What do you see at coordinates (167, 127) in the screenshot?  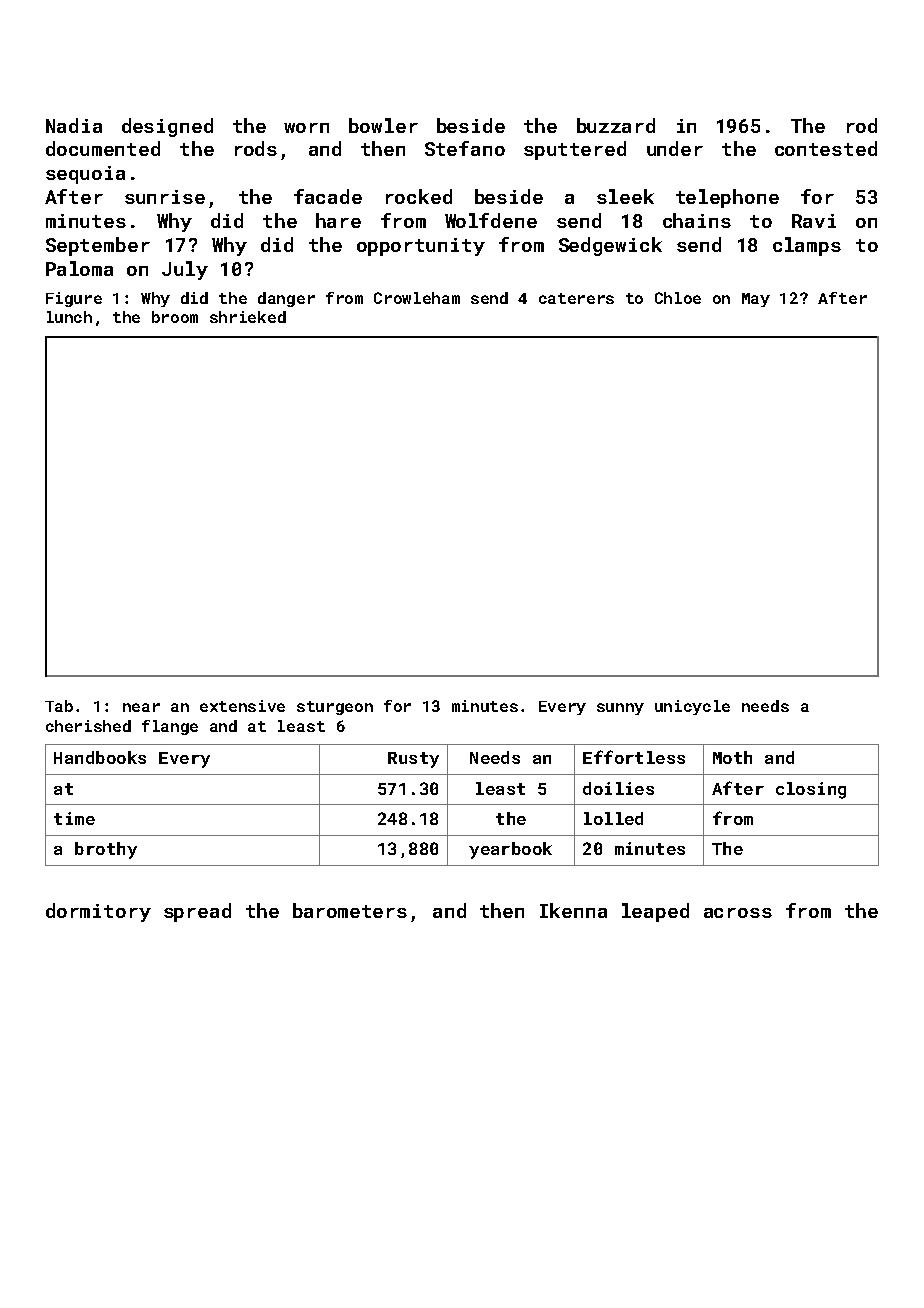 I see `designed` at bounding box center [167, 127].
